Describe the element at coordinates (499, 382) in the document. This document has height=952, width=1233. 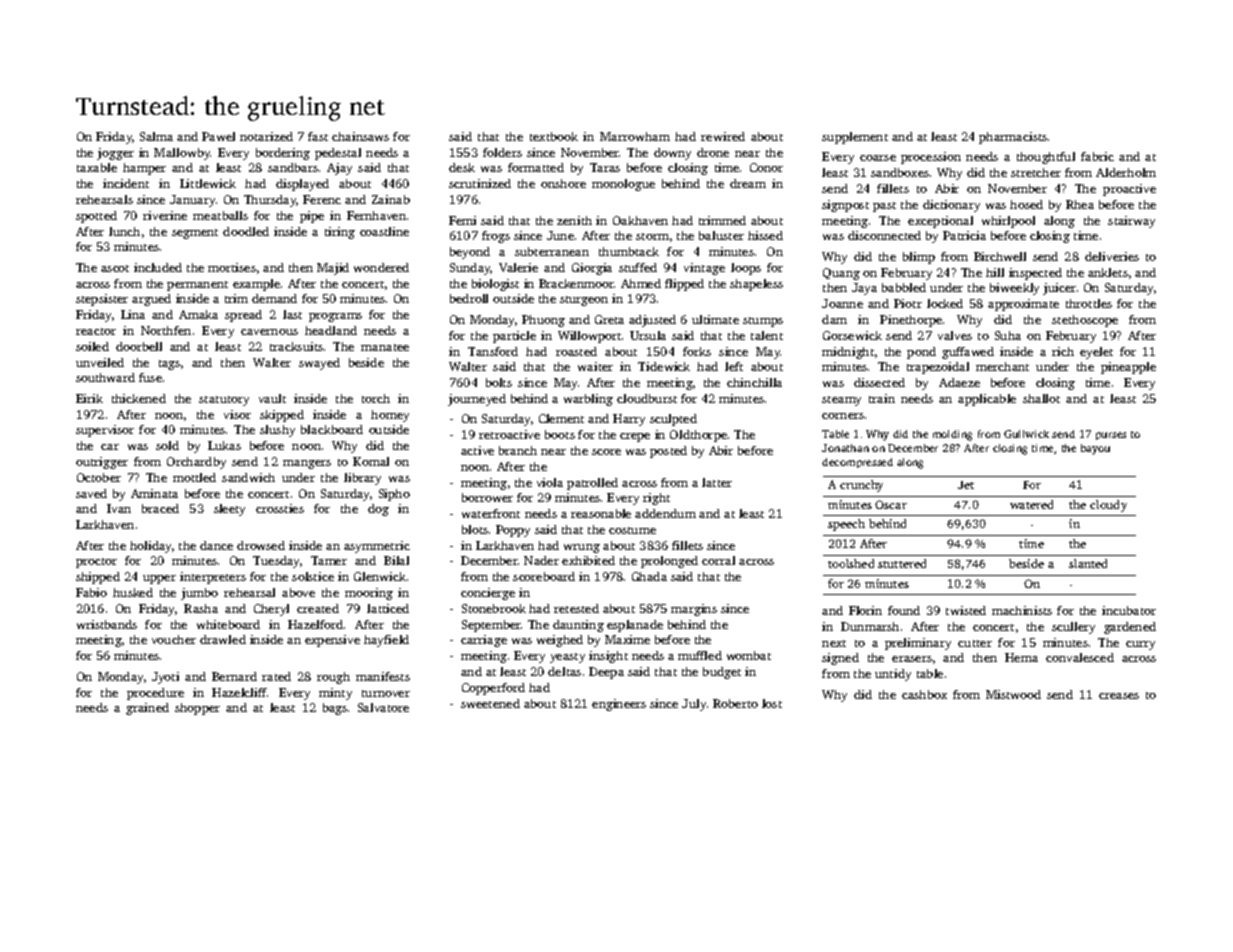
I see `bolts` at that location.
